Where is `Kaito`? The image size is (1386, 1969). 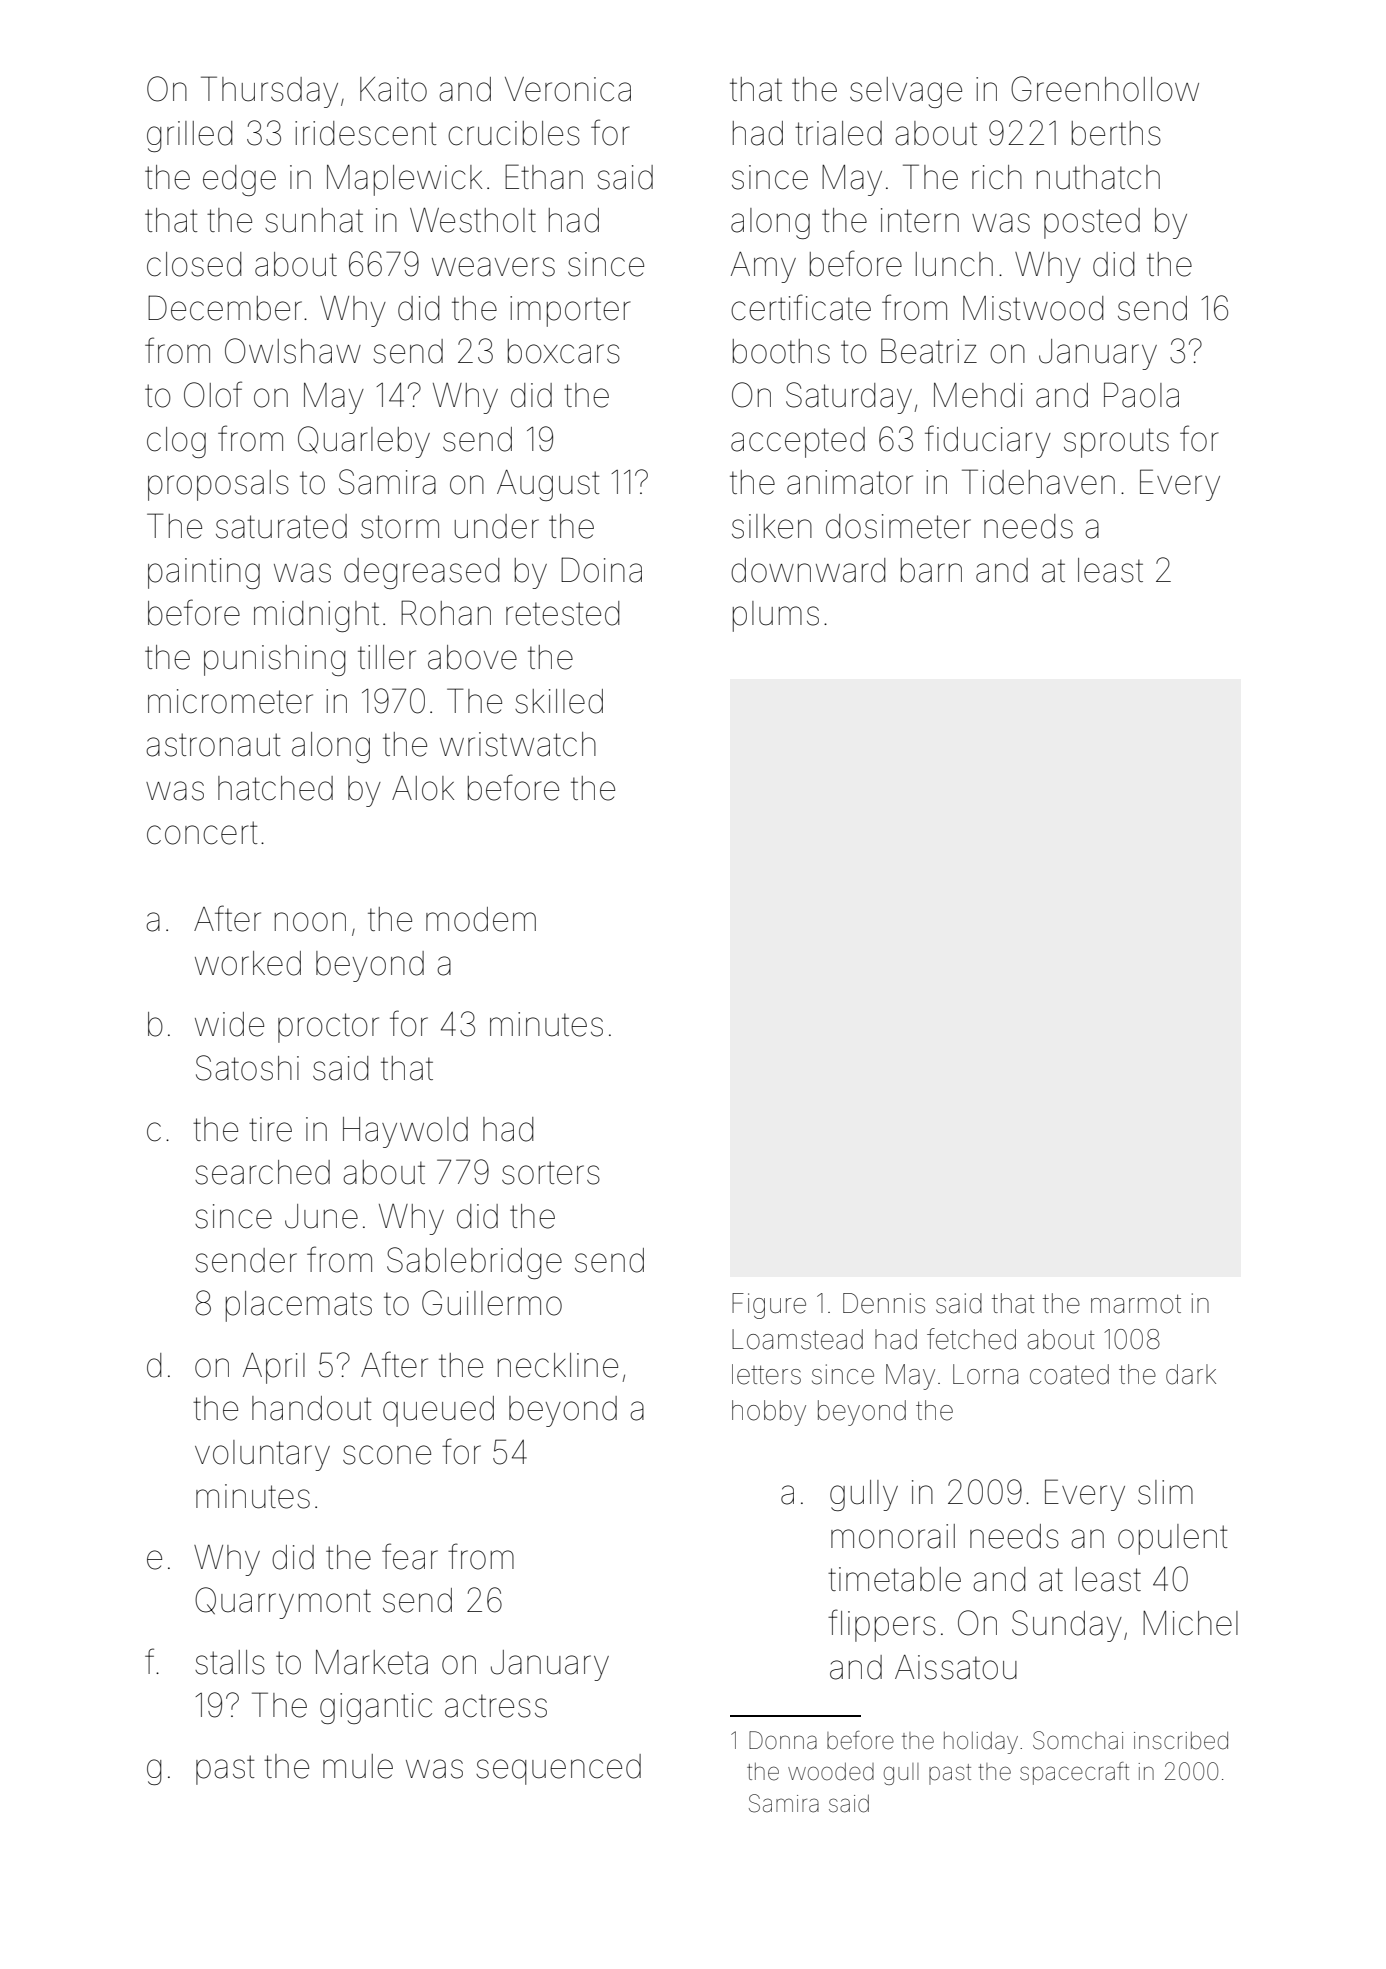 Kaito is located at coordinates (393, 89).
